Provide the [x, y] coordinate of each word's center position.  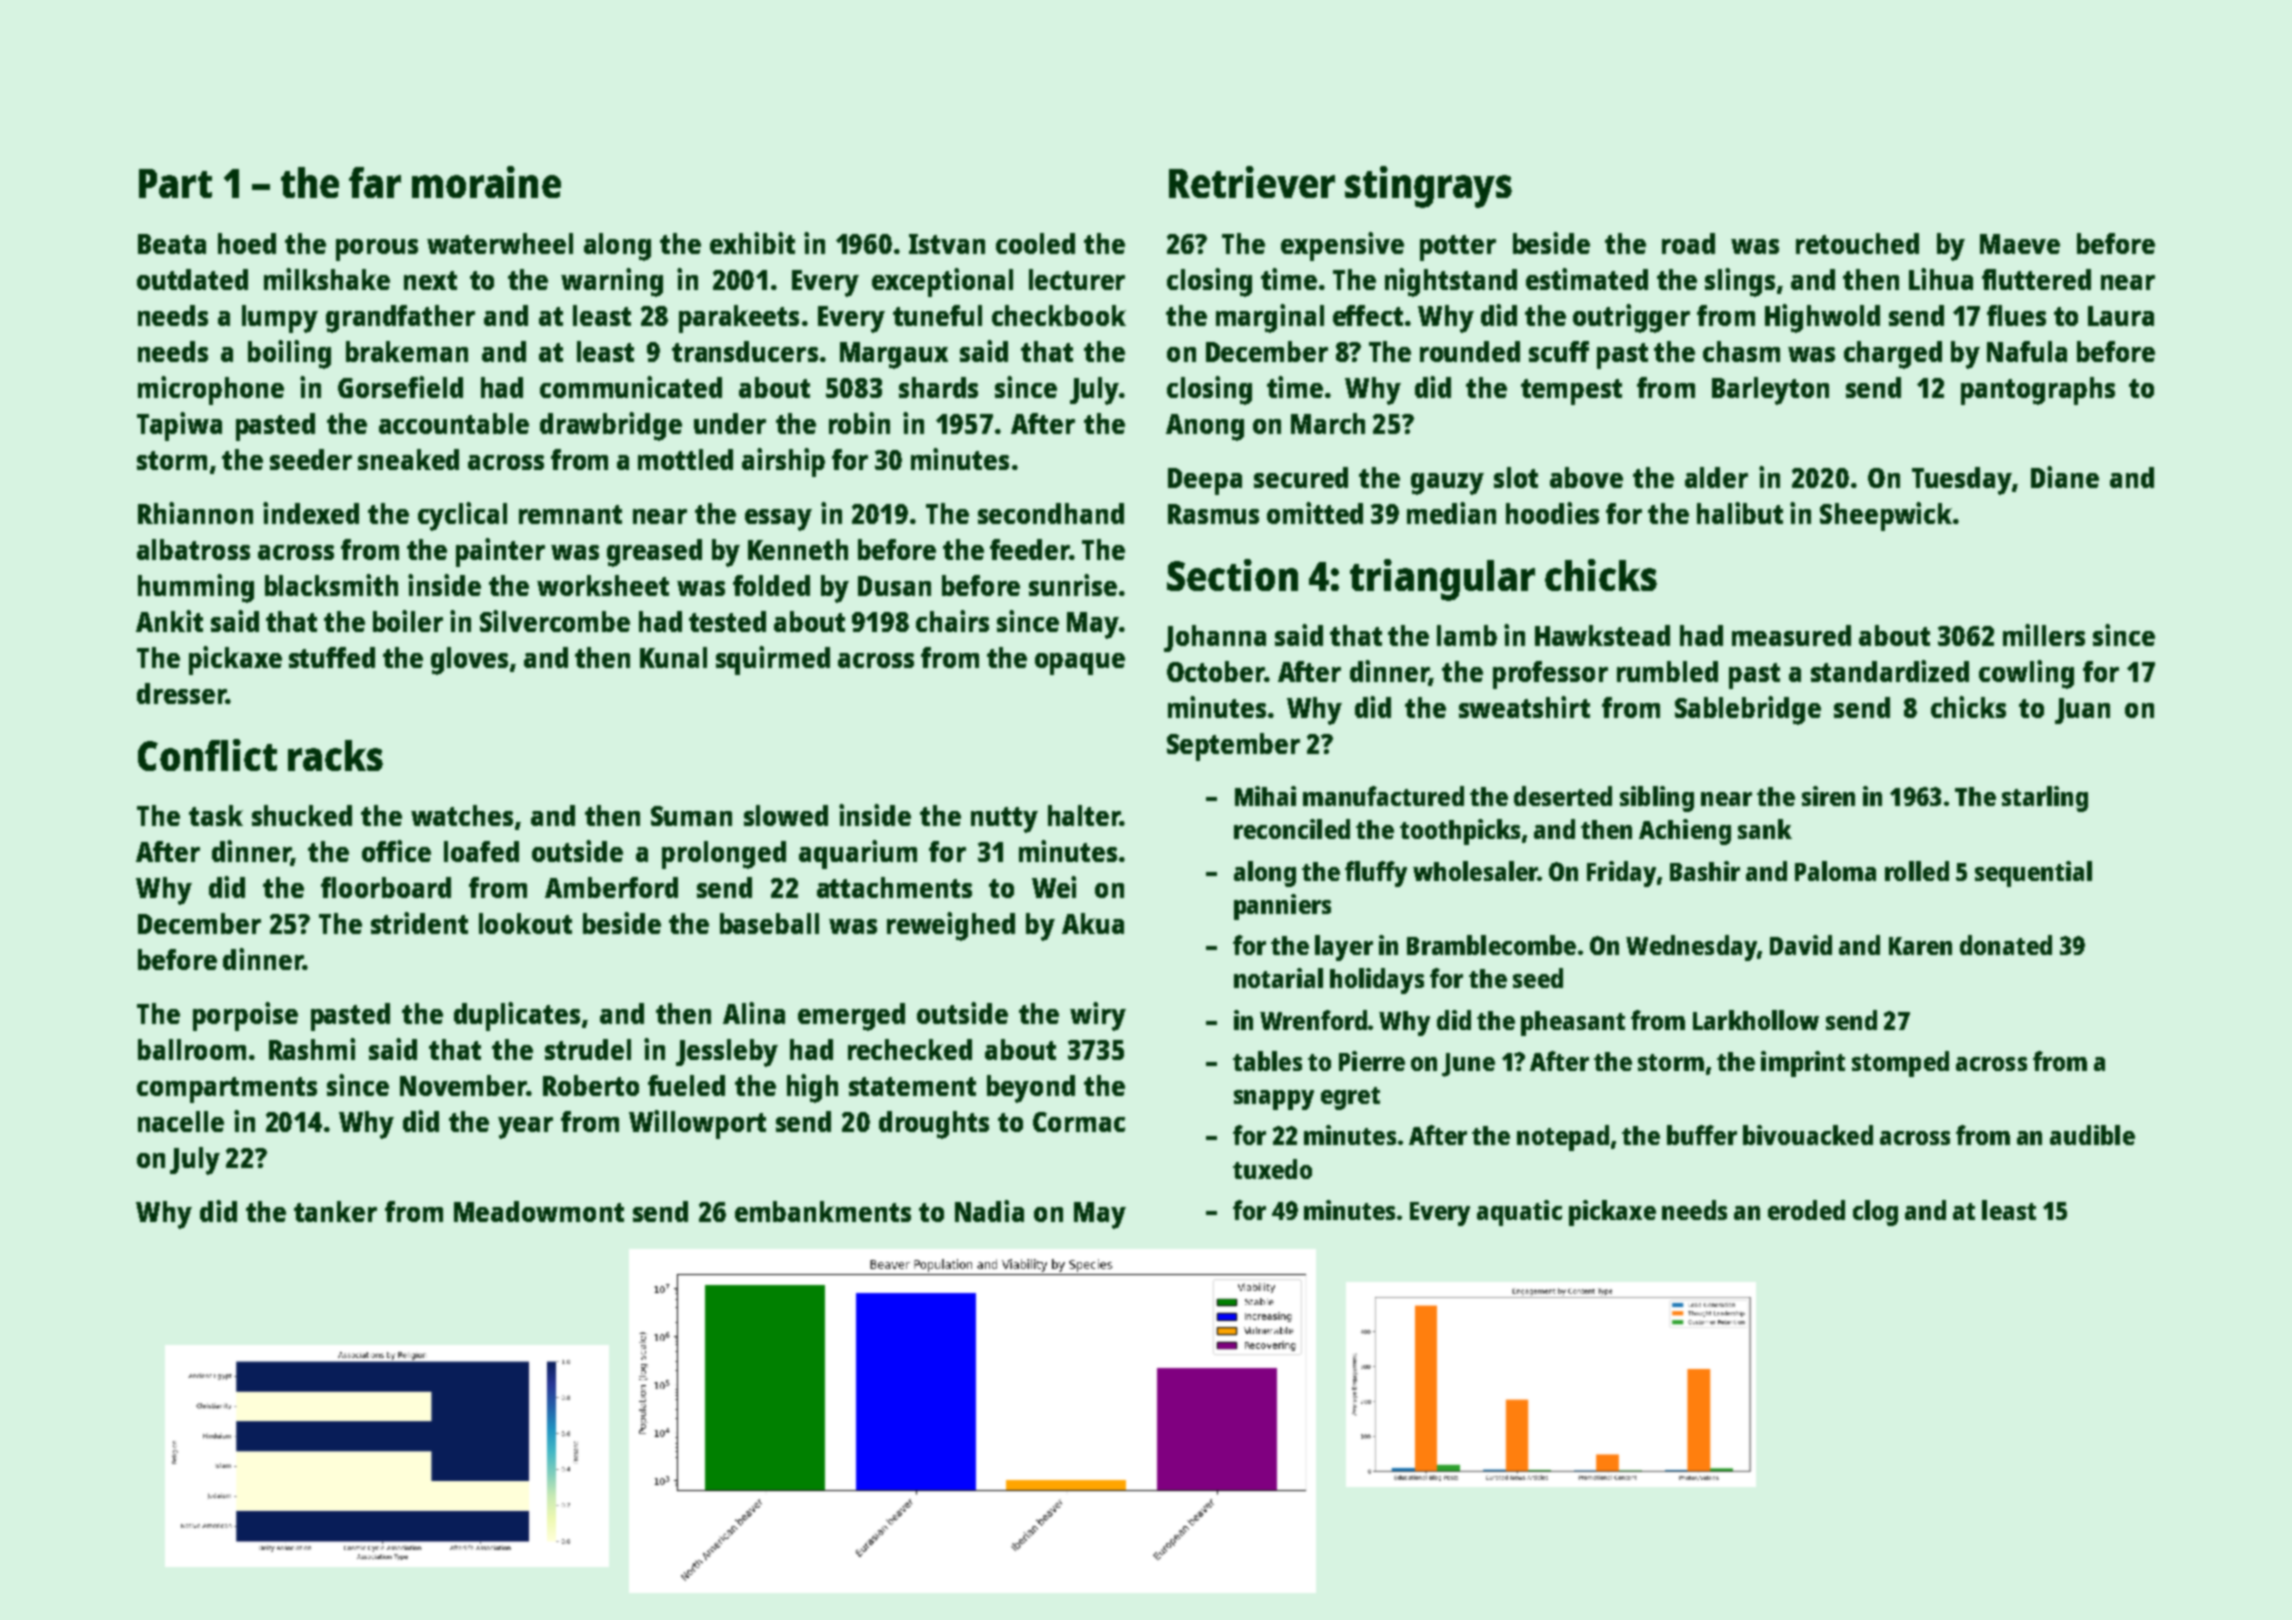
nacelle [181, 1121]
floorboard [386, 887]
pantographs [2038, 391]
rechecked [910, 1049]
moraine [486, 182]
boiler [408, 621]
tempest [1571, 392]
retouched [1857, 243]
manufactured [1383, 796]
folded [771, 585]
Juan [2082, 711]
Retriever [1252, 182]
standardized [1890, 671]
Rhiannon [195, 513]
